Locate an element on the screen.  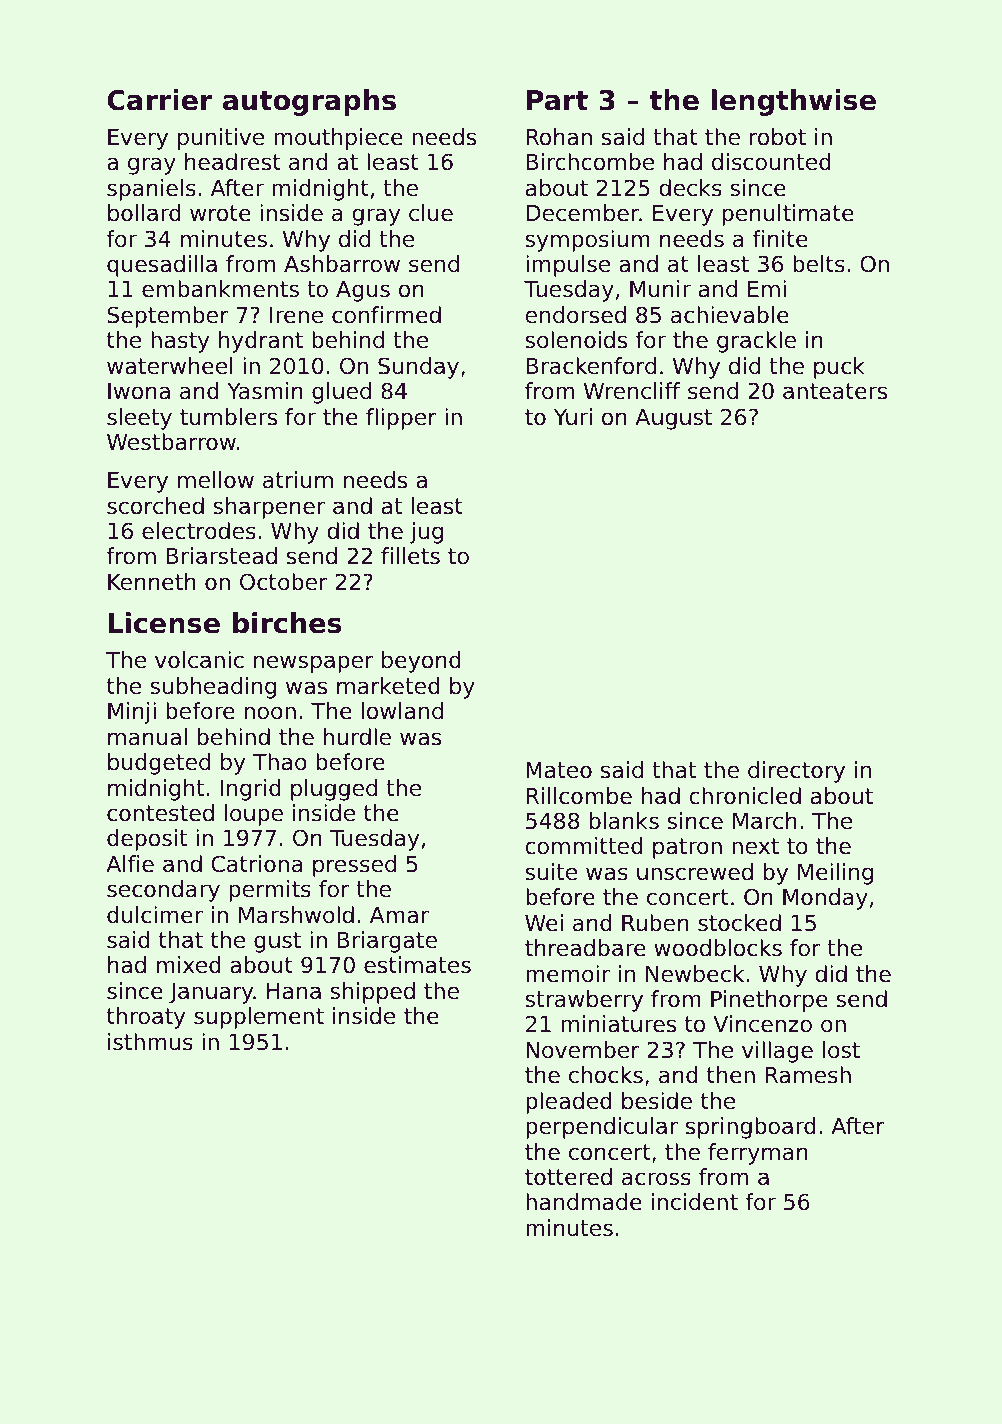
robot is located at coordinates (778, 137).
